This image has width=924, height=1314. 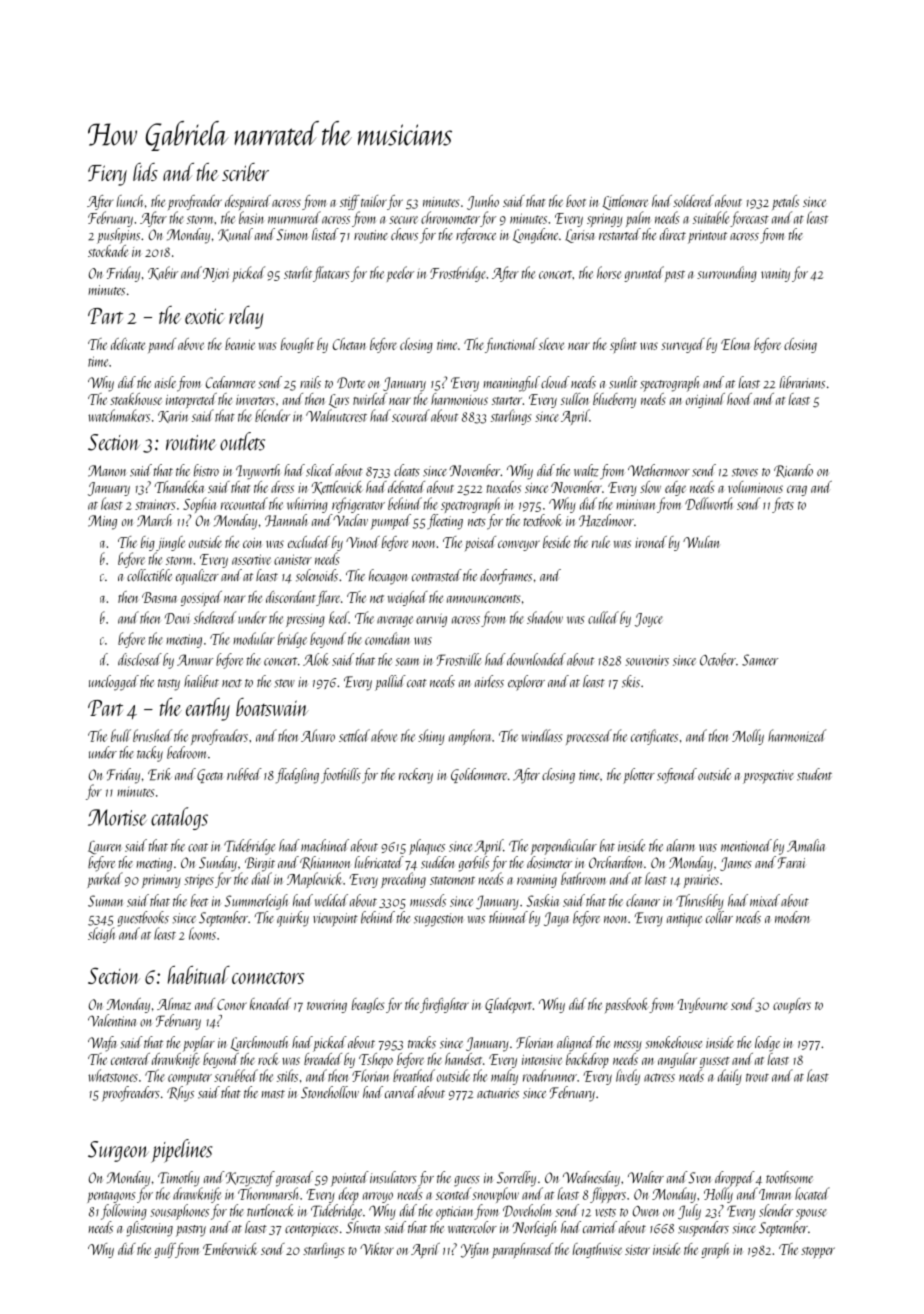 I want to click on soldered, so click(x=693, y=201).
